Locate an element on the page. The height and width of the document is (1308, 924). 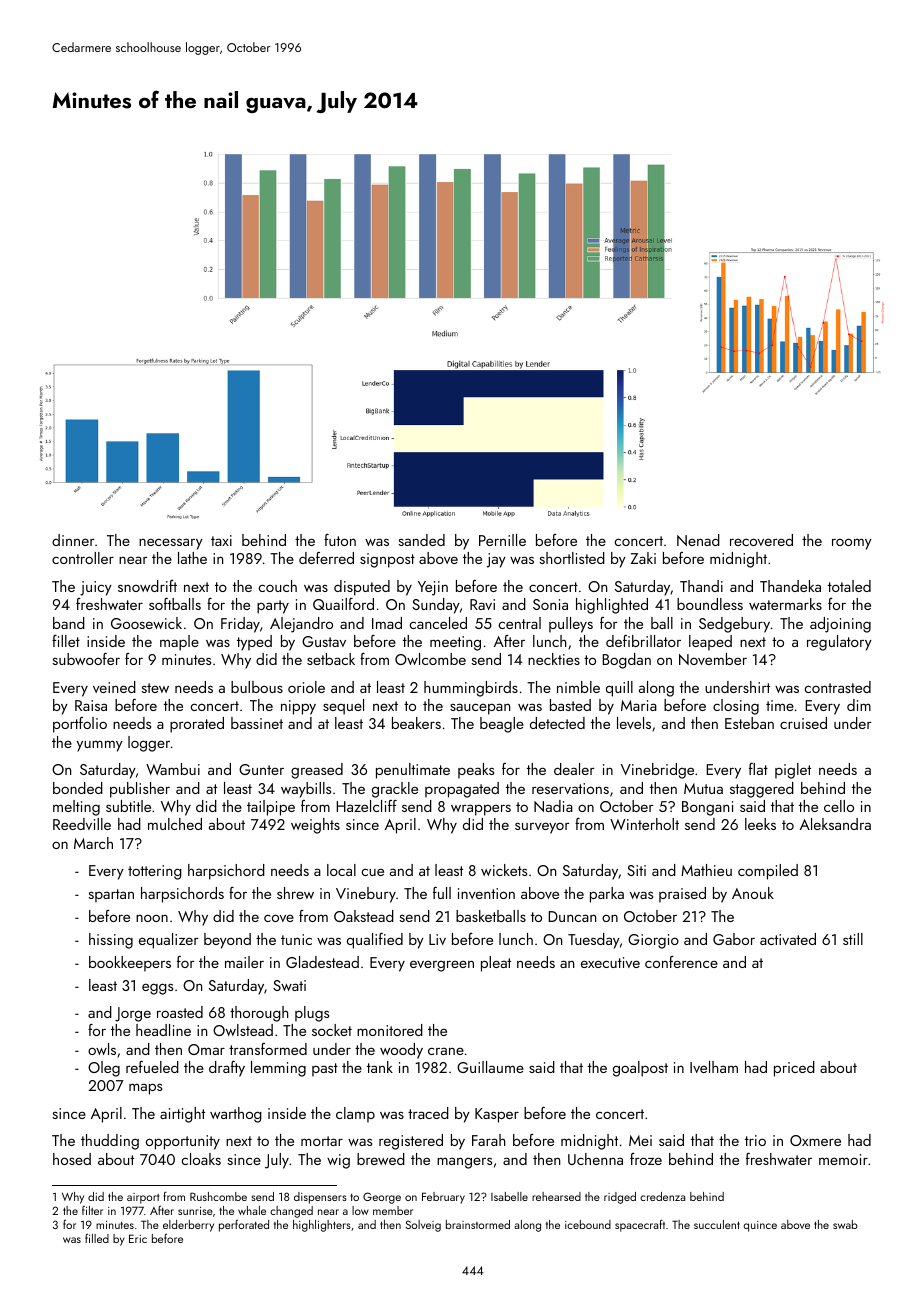
Kasper is located at coordinates (497, 1115).
